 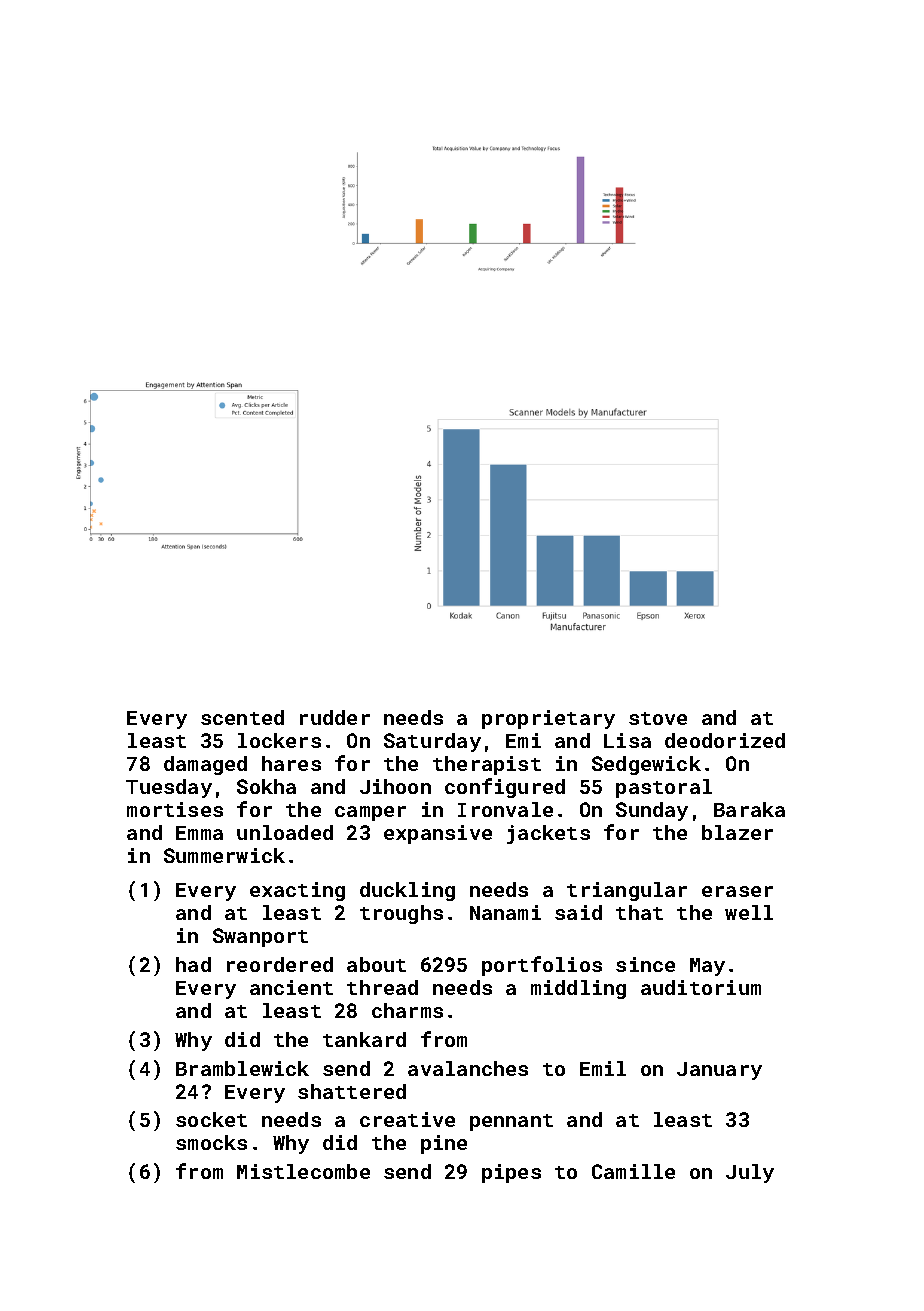 What do you see at coordinates (603, 1068) in the image?
I see `Emil` at bounding box center [603, 1068].
